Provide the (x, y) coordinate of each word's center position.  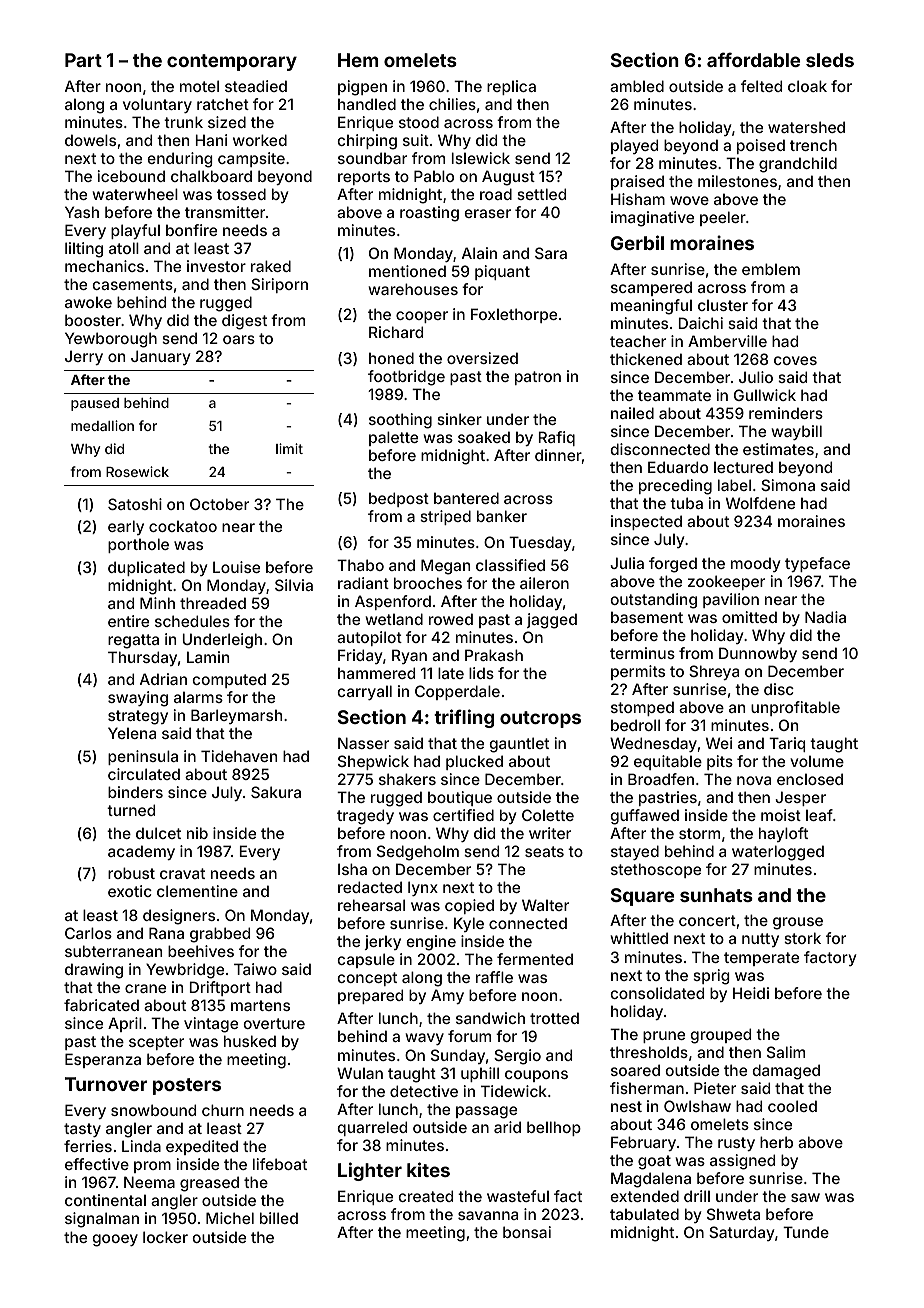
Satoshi (135, 504)
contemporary (232, 62)
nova (754, 780)
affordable (753, 59)
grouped (720, 1036)
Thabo (360, 565)
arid (507, 1127)
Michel (230, 1218)
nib (197, 833)
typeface (817, 564)
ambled (637, 86)
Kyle (469, 924)
